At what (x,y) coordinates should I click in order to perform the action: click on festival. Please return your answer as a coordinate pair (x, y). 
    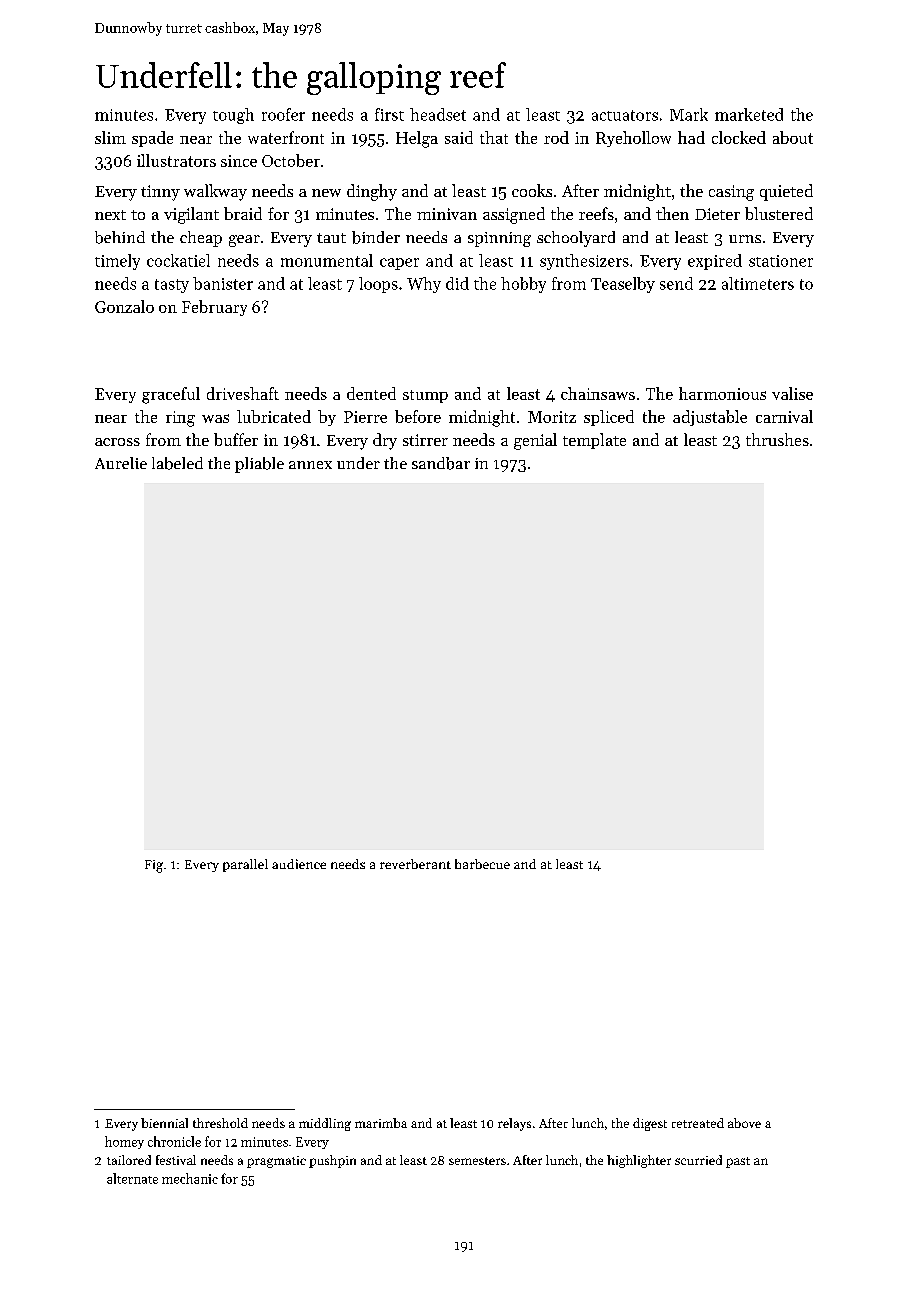
    Looking at the image, I should click on (176, 1160).
